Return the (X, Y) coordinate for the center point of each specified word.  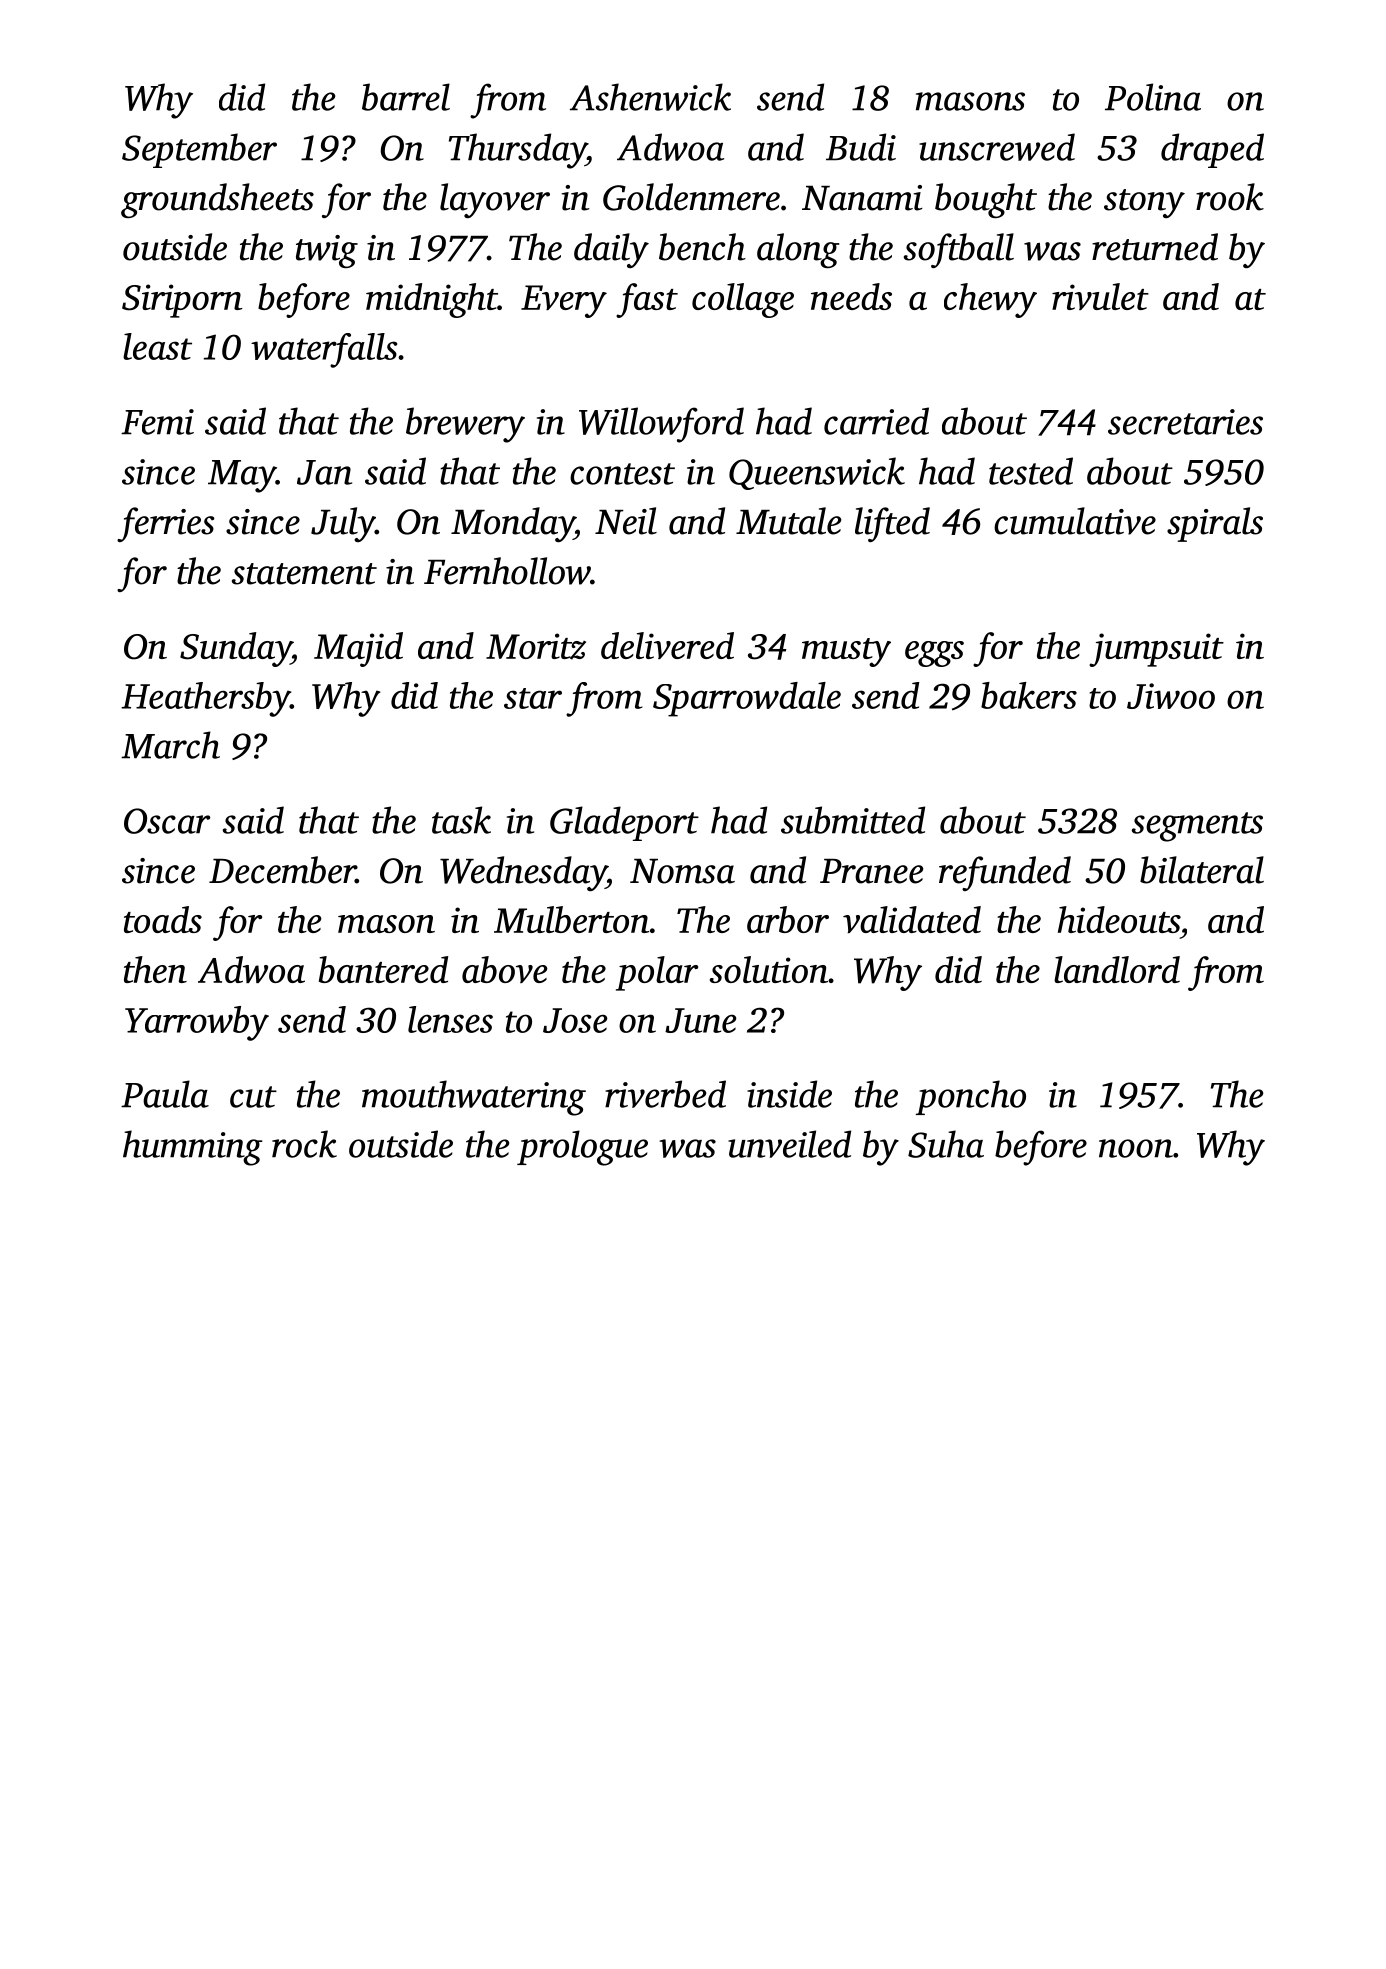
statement (304, 574)
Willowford (661, 425)
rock (304, 1144)
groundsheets (217, 200)
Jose (575, 1020)
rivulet (1100, 296)
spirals (1215, 524)
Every (564, 301)
